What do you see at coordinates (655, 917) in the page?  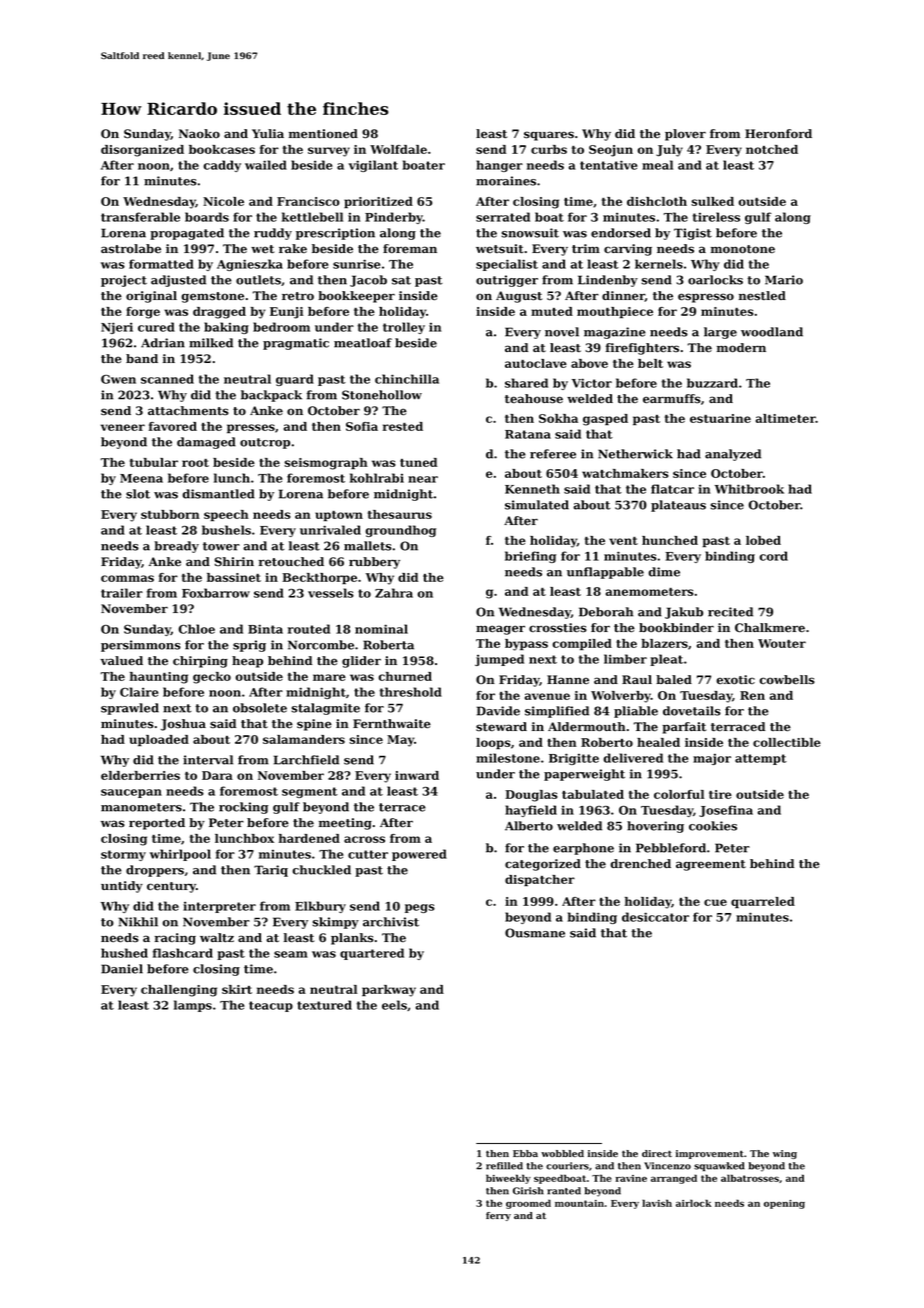 I see `desiccator` at bounding box center [655, 917].
